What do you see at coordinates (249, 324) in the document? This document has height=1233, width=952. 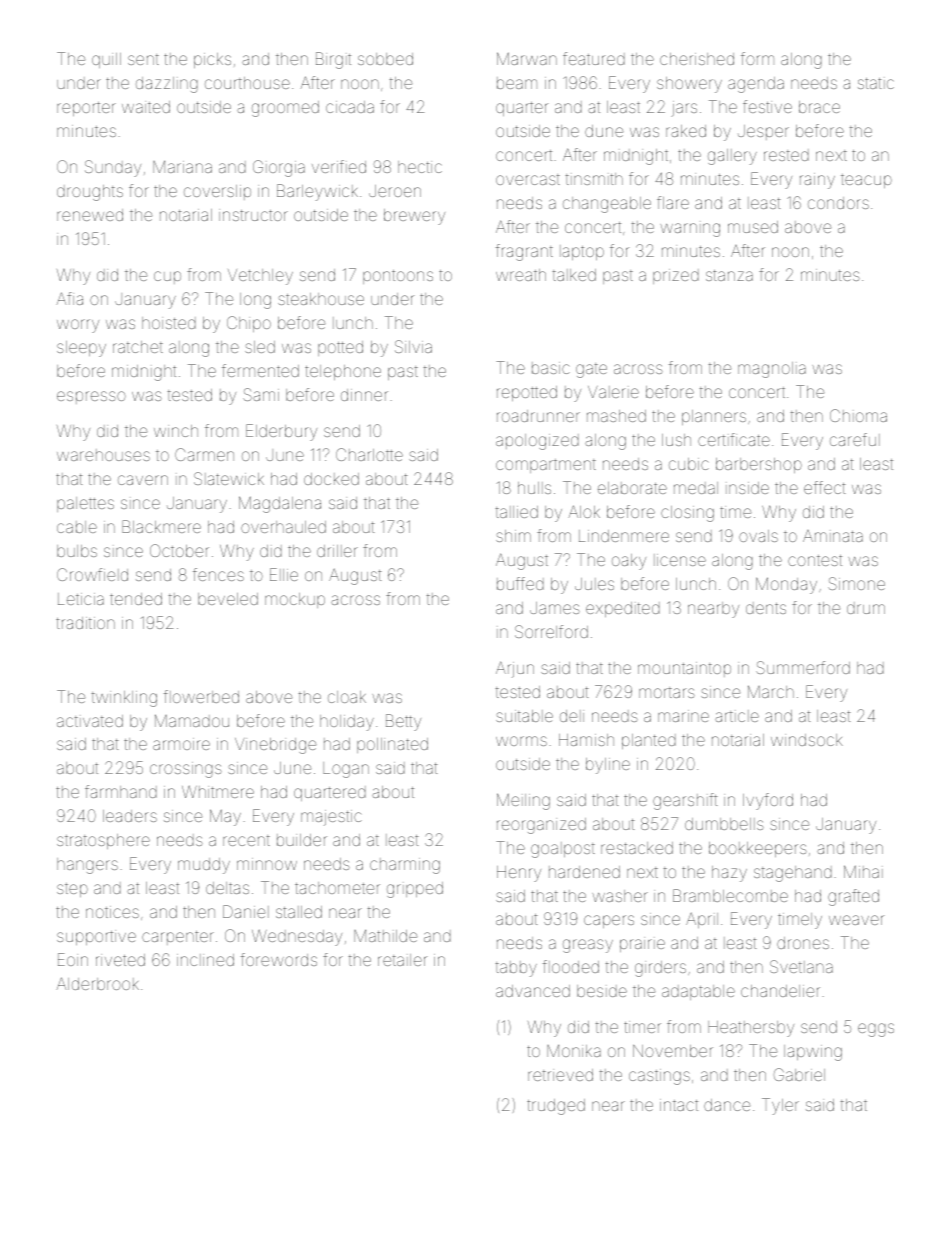 I see `Chipo` at bounding box center [249, 324].
